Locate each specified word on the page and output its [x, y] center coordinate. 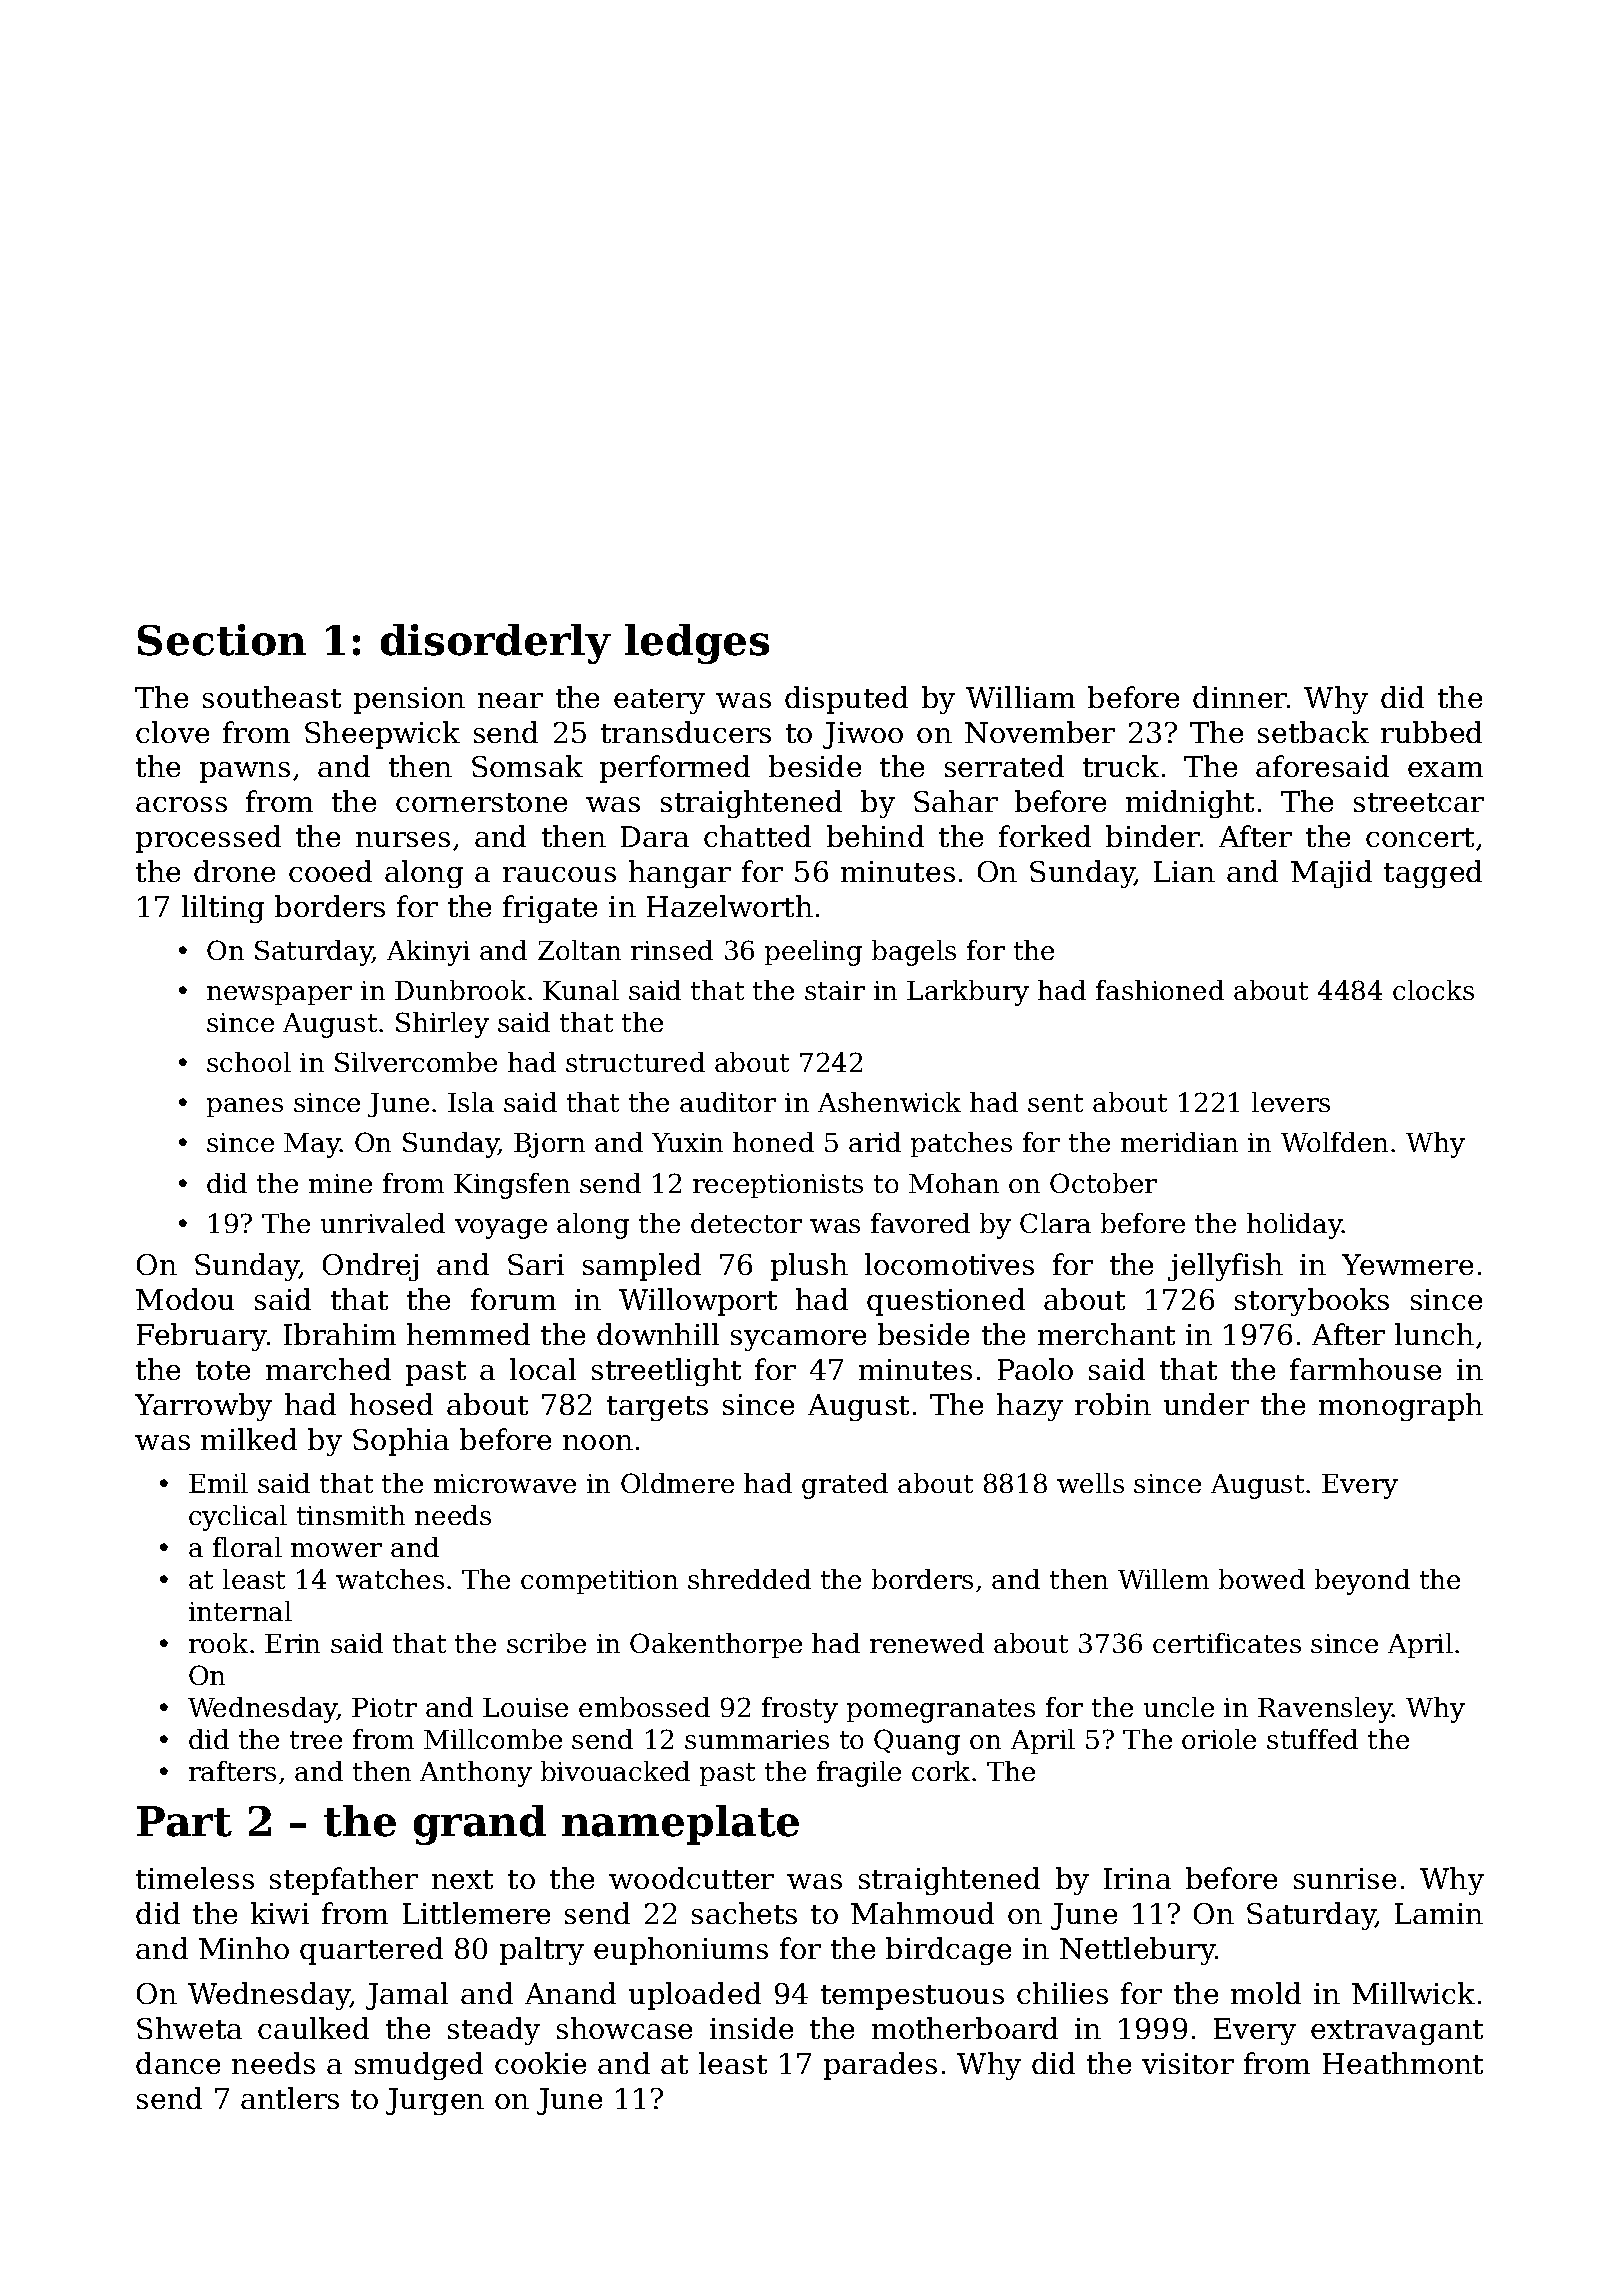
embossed [644, 1707]
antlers [290, 2098]
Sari [536, 1264]
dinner [1240, 697]
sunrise [1345, 1878]
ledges [697, 644]
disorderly [496, 644]
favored [920, 1223]
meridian [1179, 1142]
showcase [624, 2028]
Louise [525, 1707]
